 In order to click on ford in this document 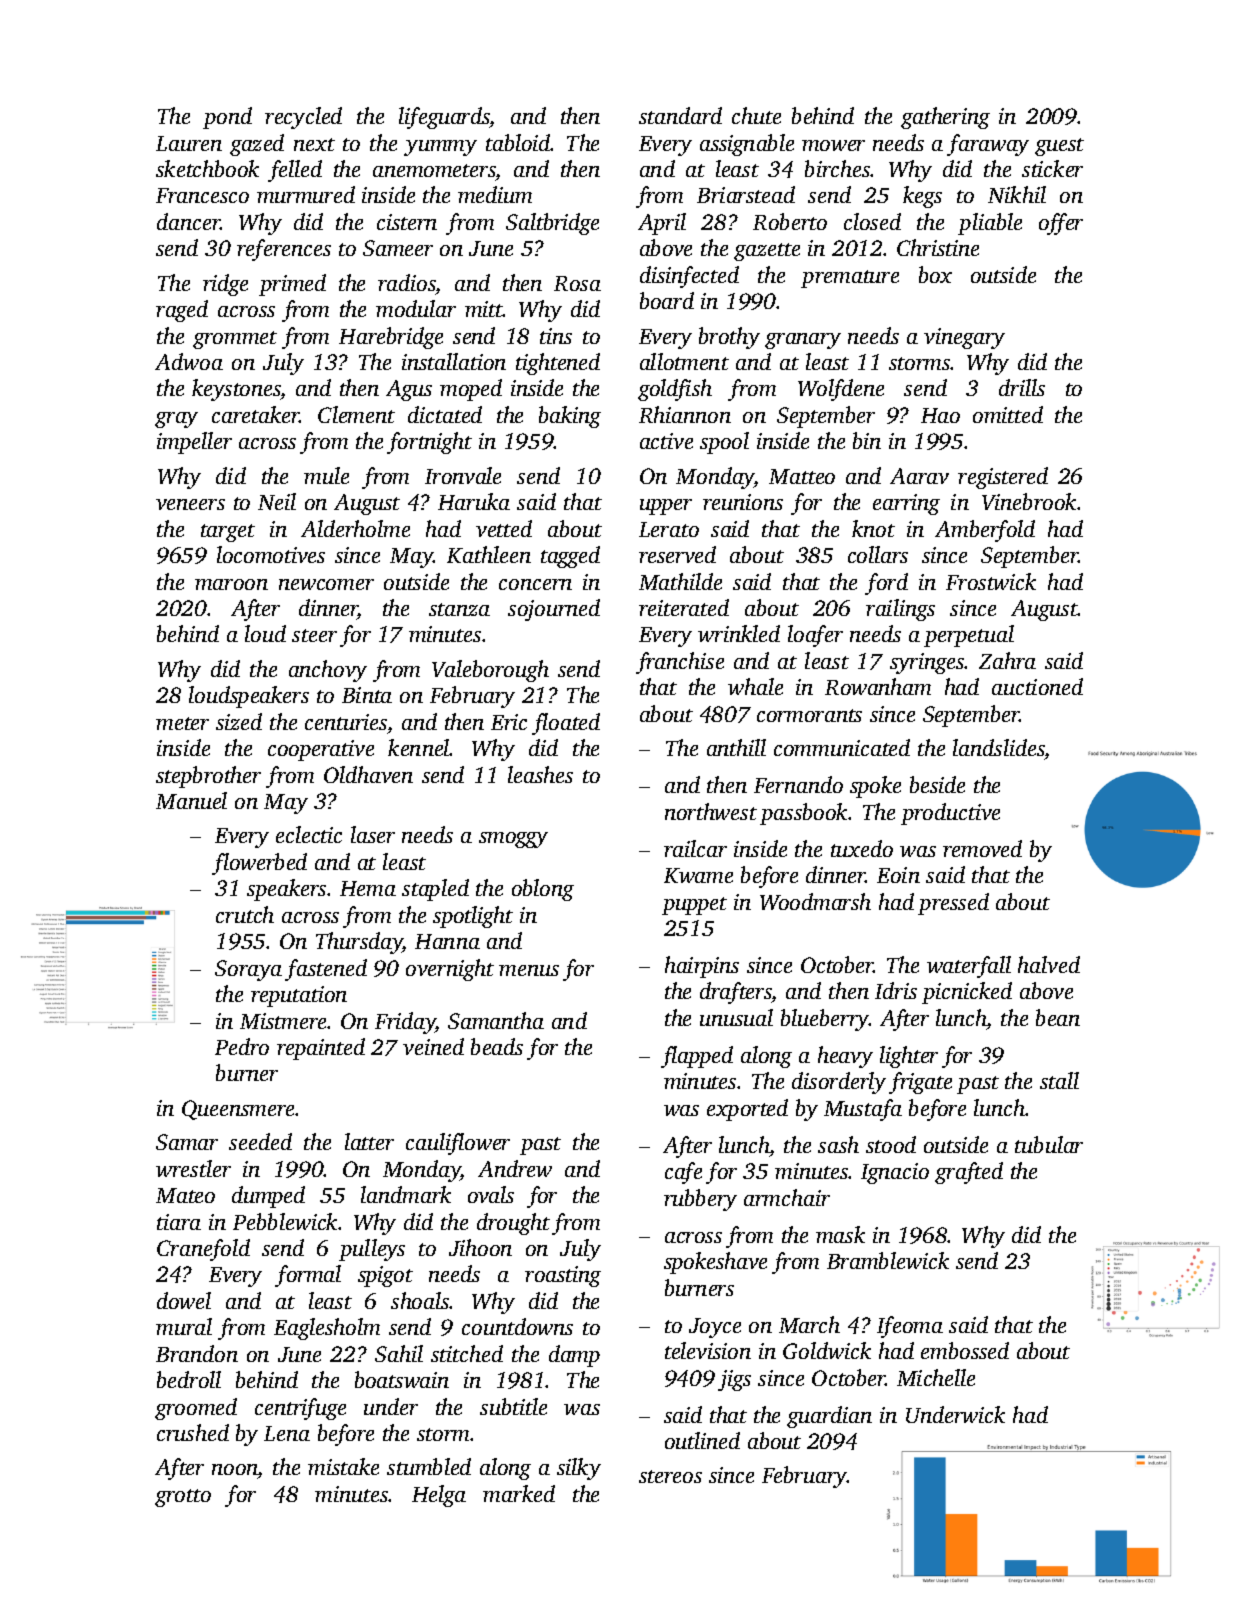, I will do `click(886, 584)`.
